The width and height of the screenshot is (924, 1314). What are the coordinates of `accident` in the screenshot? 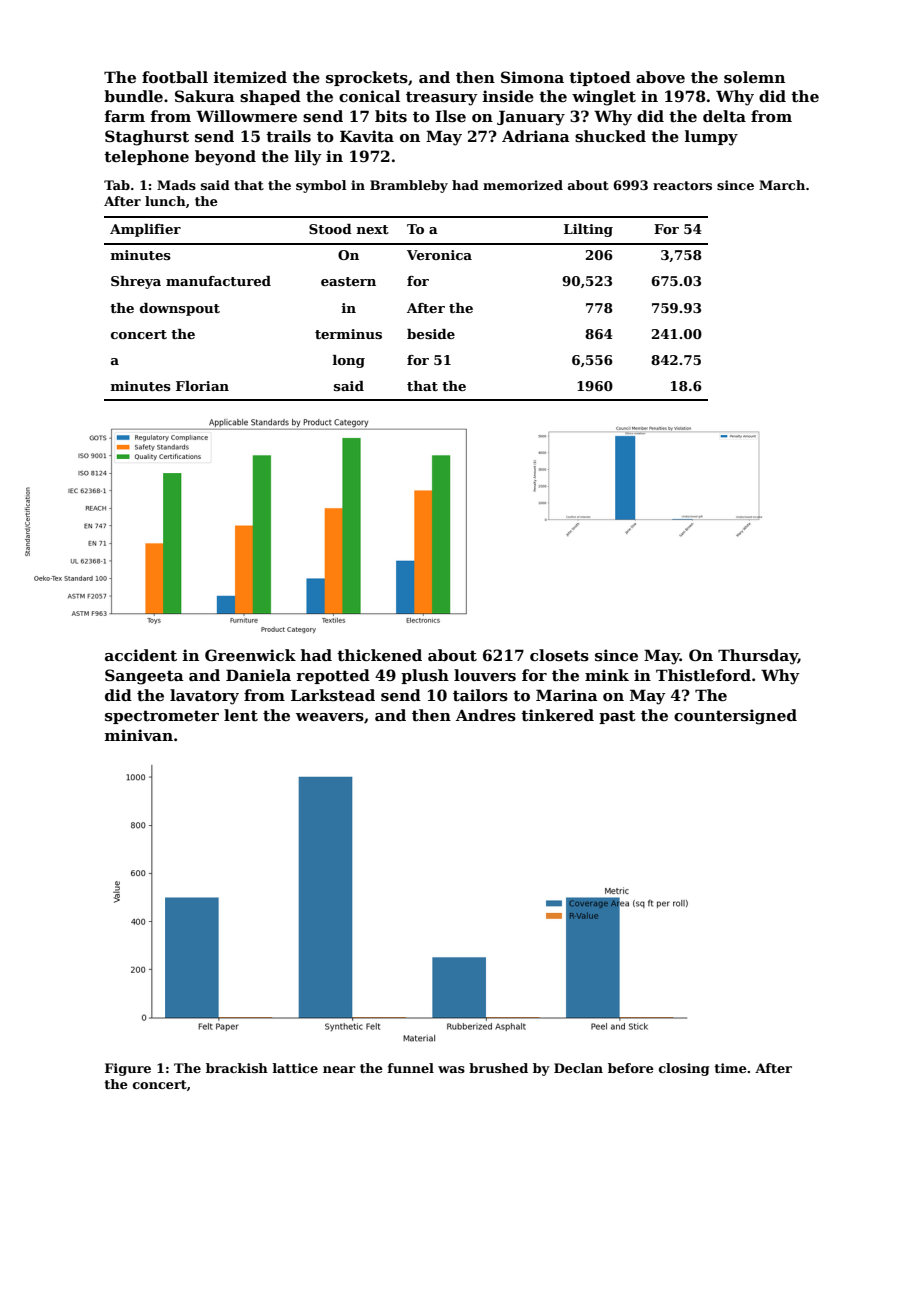 It's located at (141, 655).
